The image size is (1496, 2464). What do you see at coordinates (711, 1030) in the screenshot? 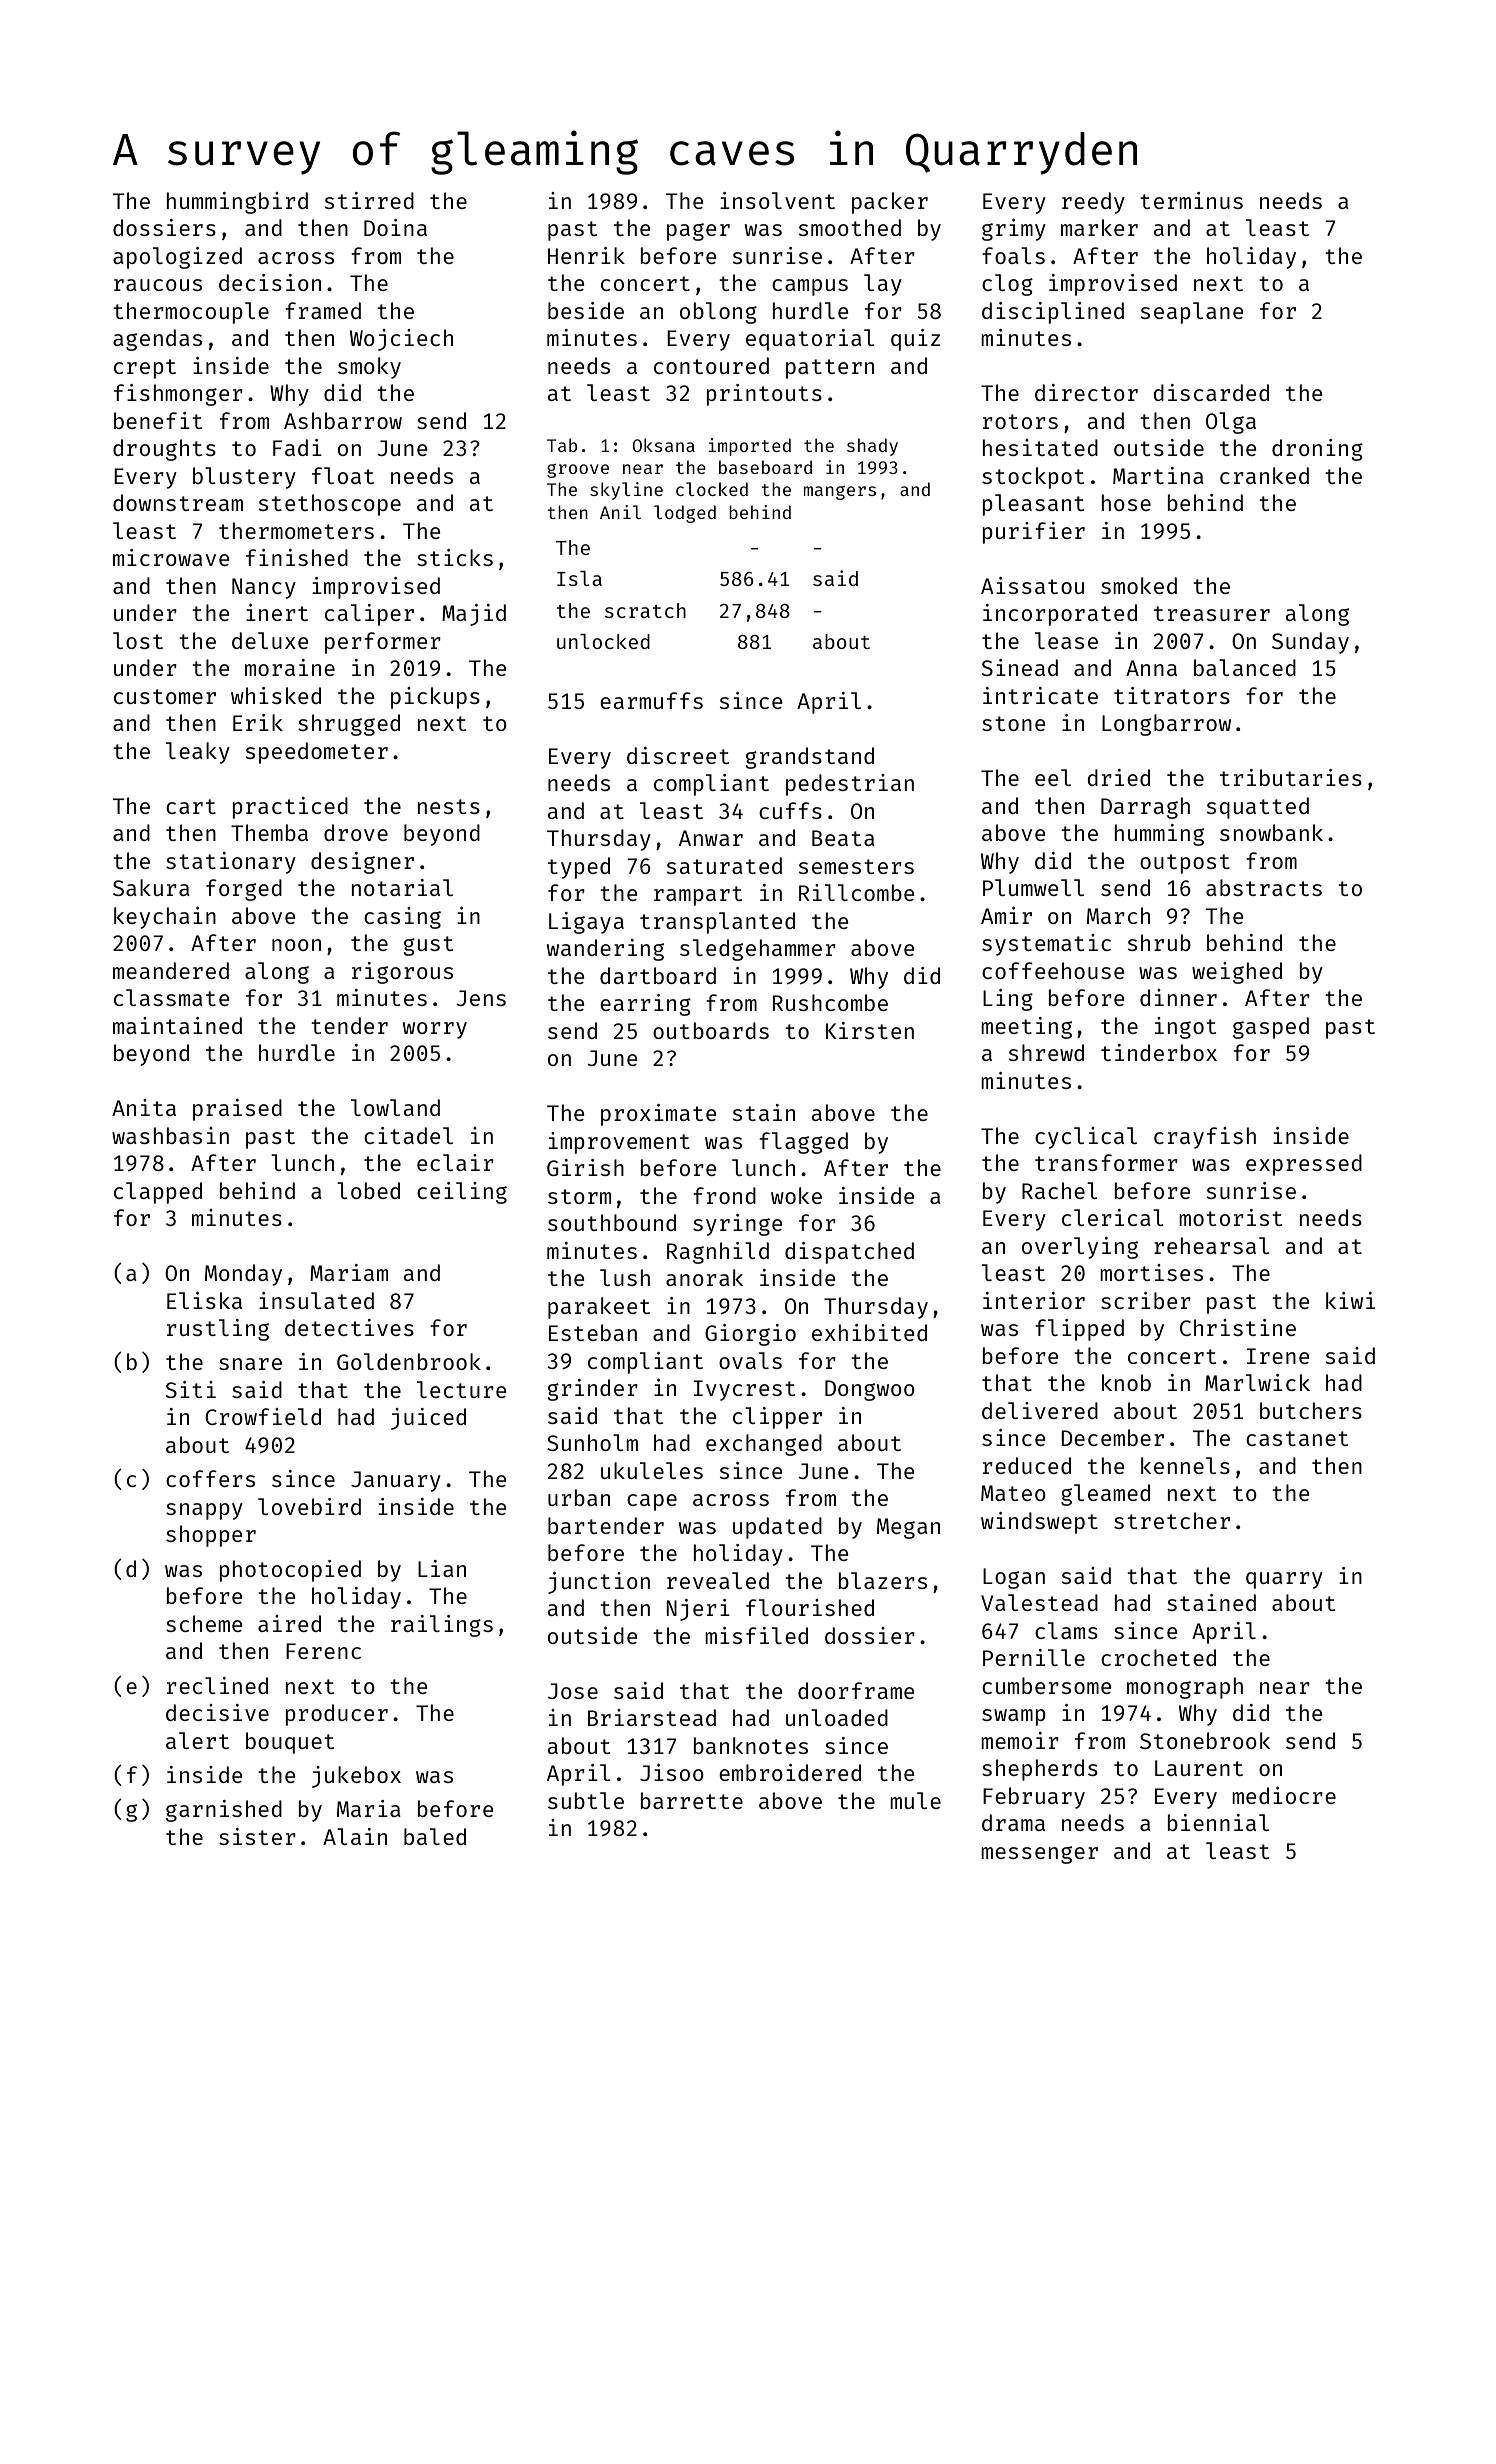
I see `outboards` at bounding box center [711, 1030].
